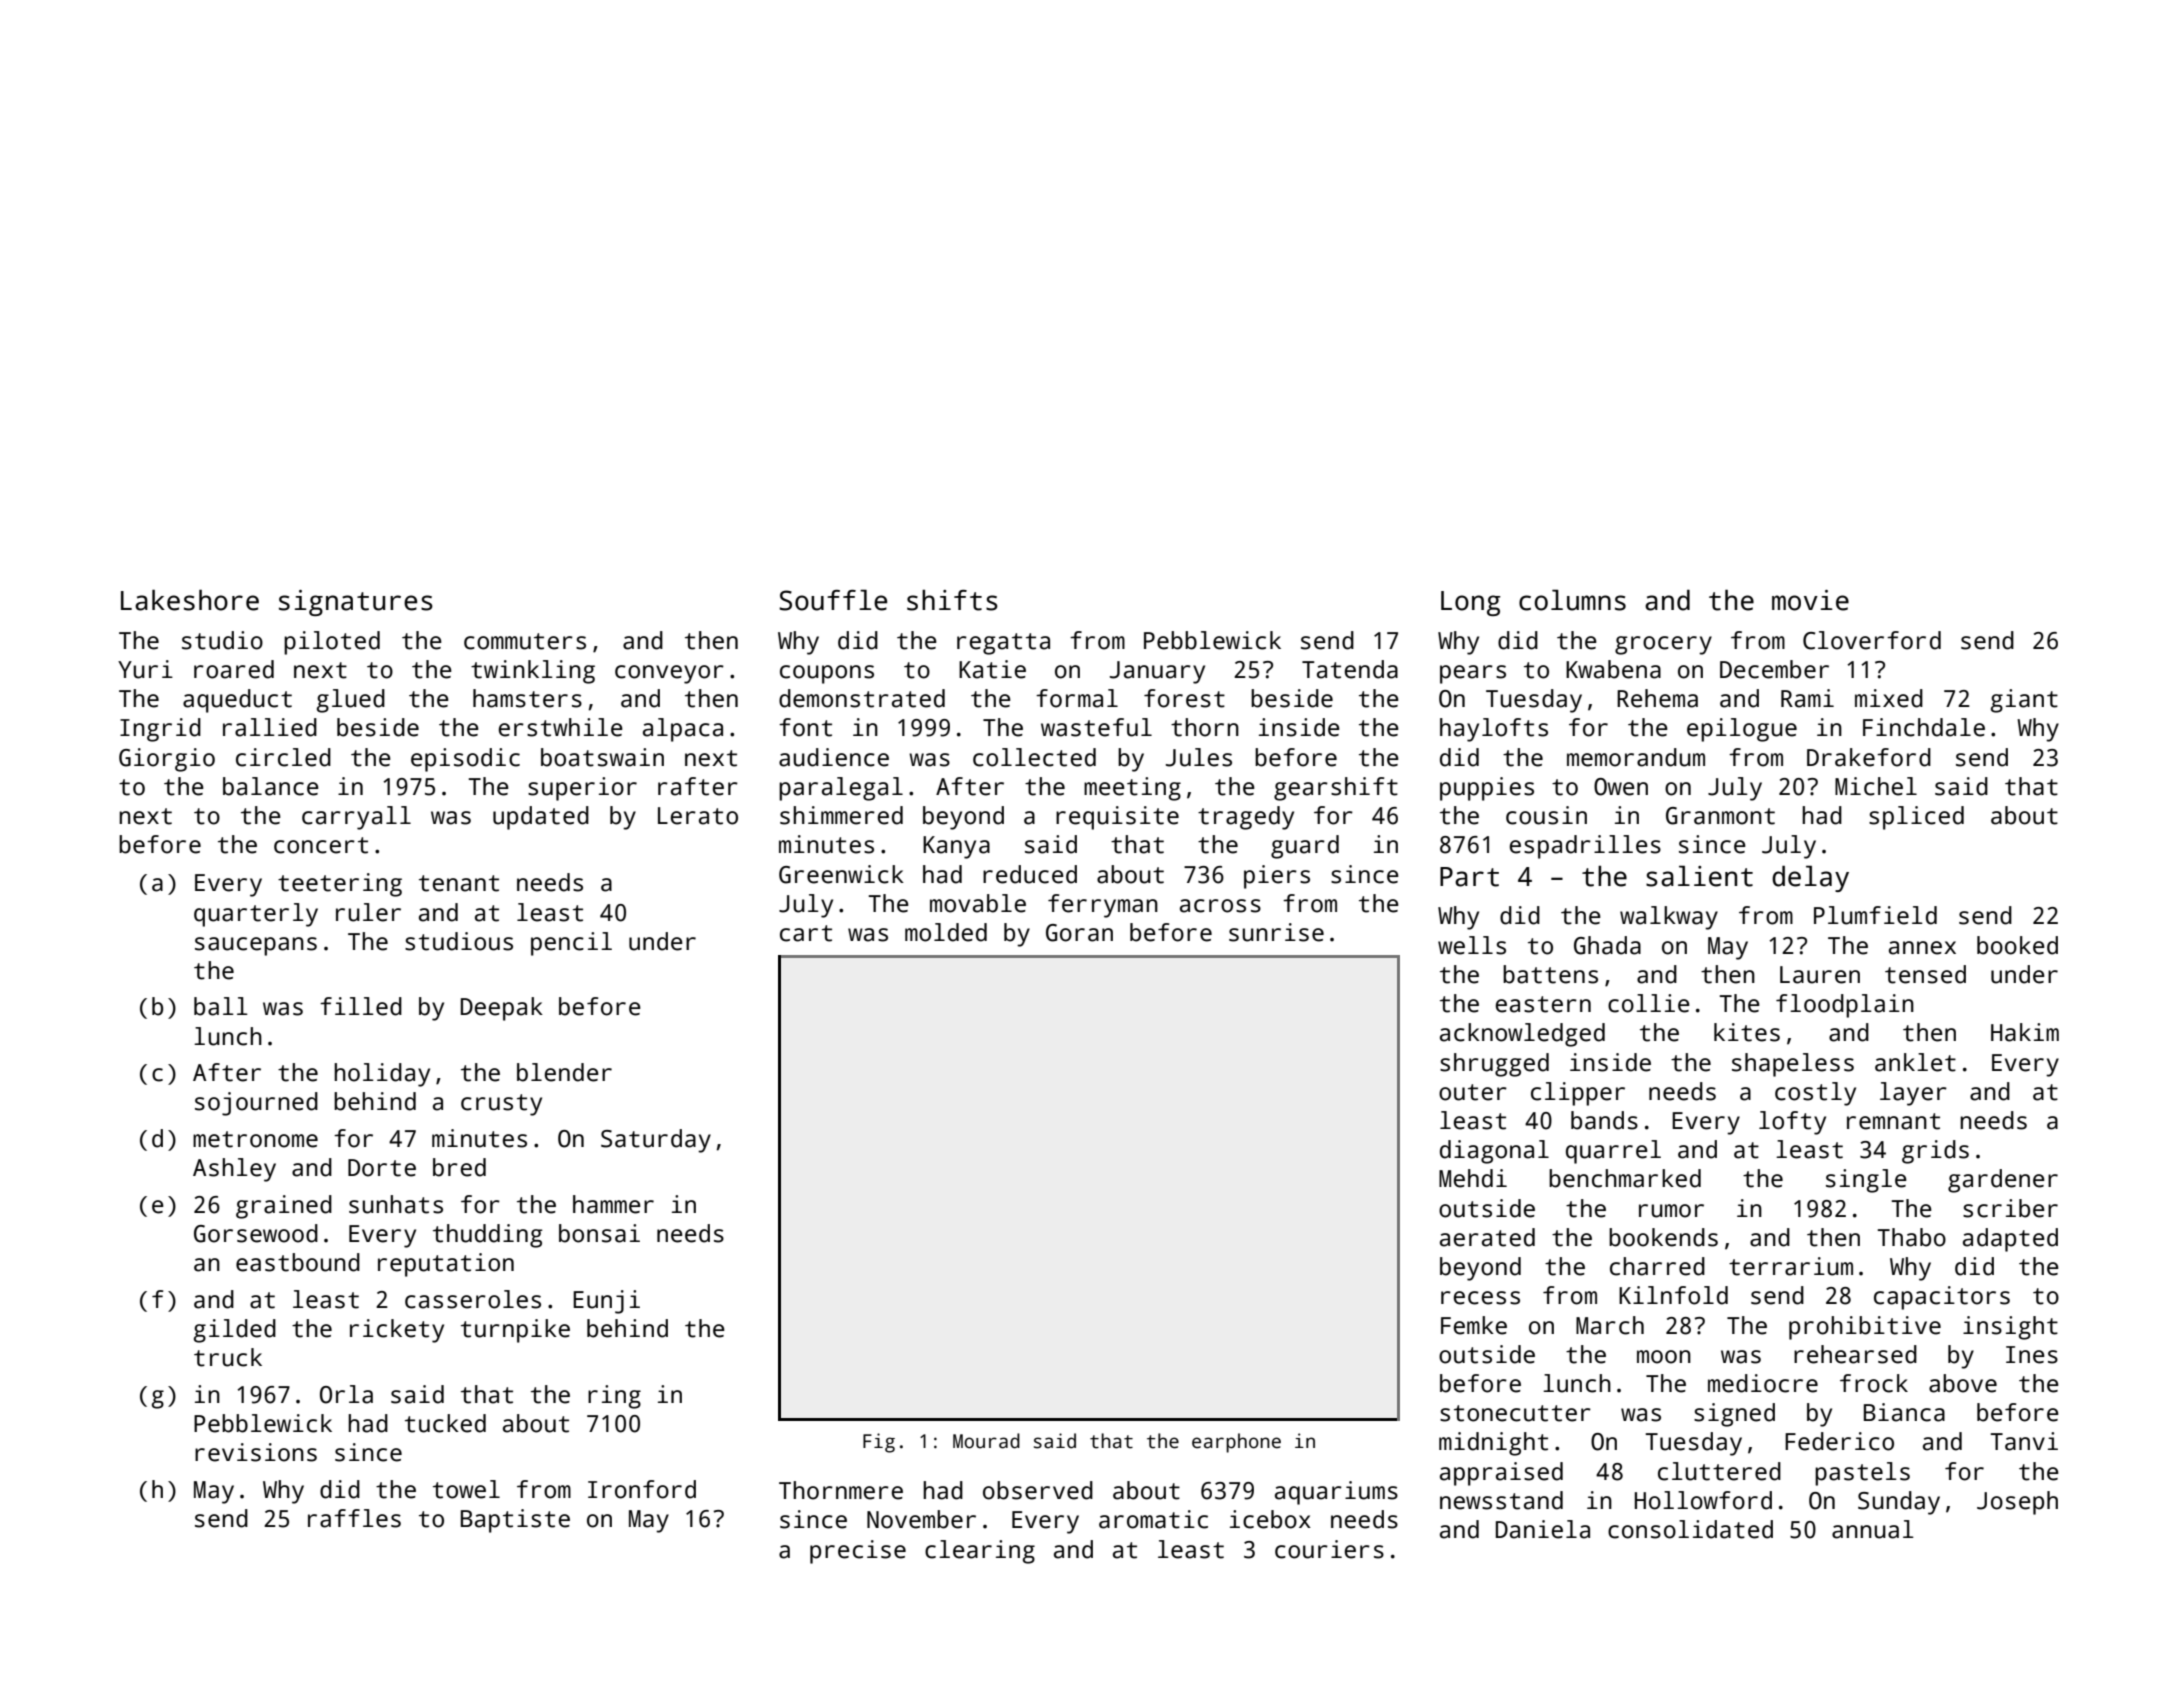 The image size is (2178, 1683). What do you see at coordinates (582, 789) in the screenshot?
I see `superior` at bounding box center [582, 789].
